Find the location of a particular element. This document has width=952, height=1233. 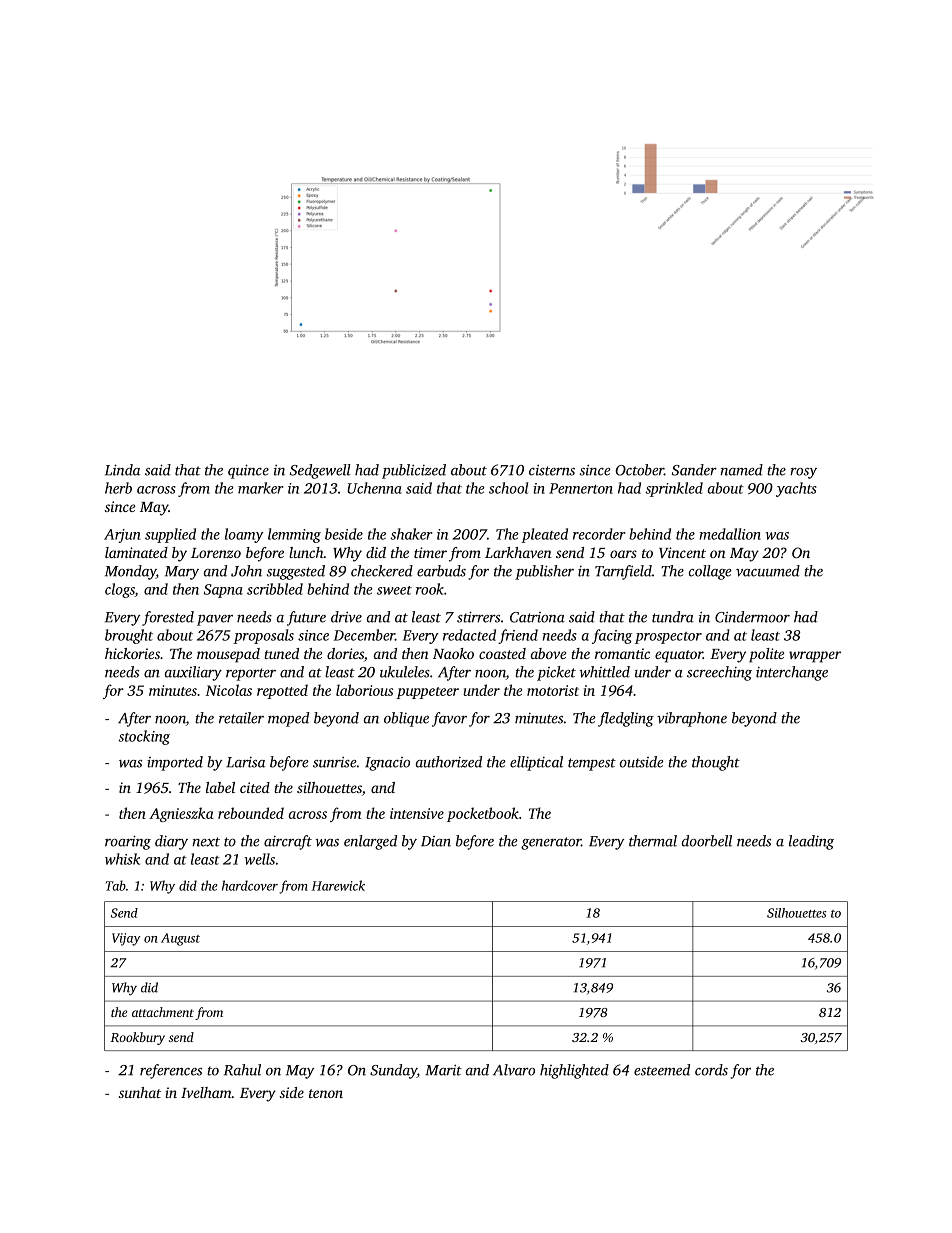

attachment is located at coordinates (163, 1012).
